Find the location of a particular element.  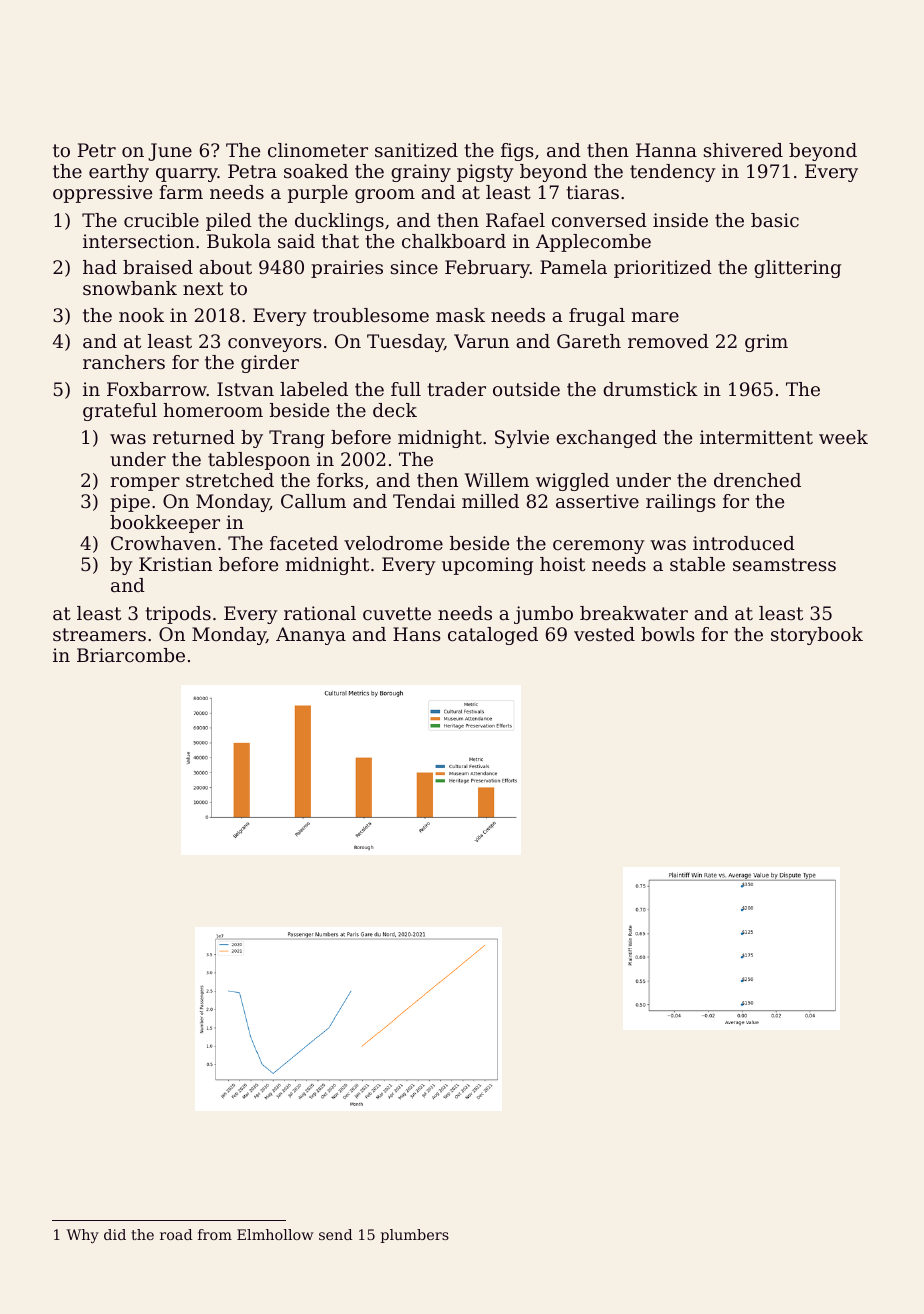

earthy is located at coordinates (119, 173).
